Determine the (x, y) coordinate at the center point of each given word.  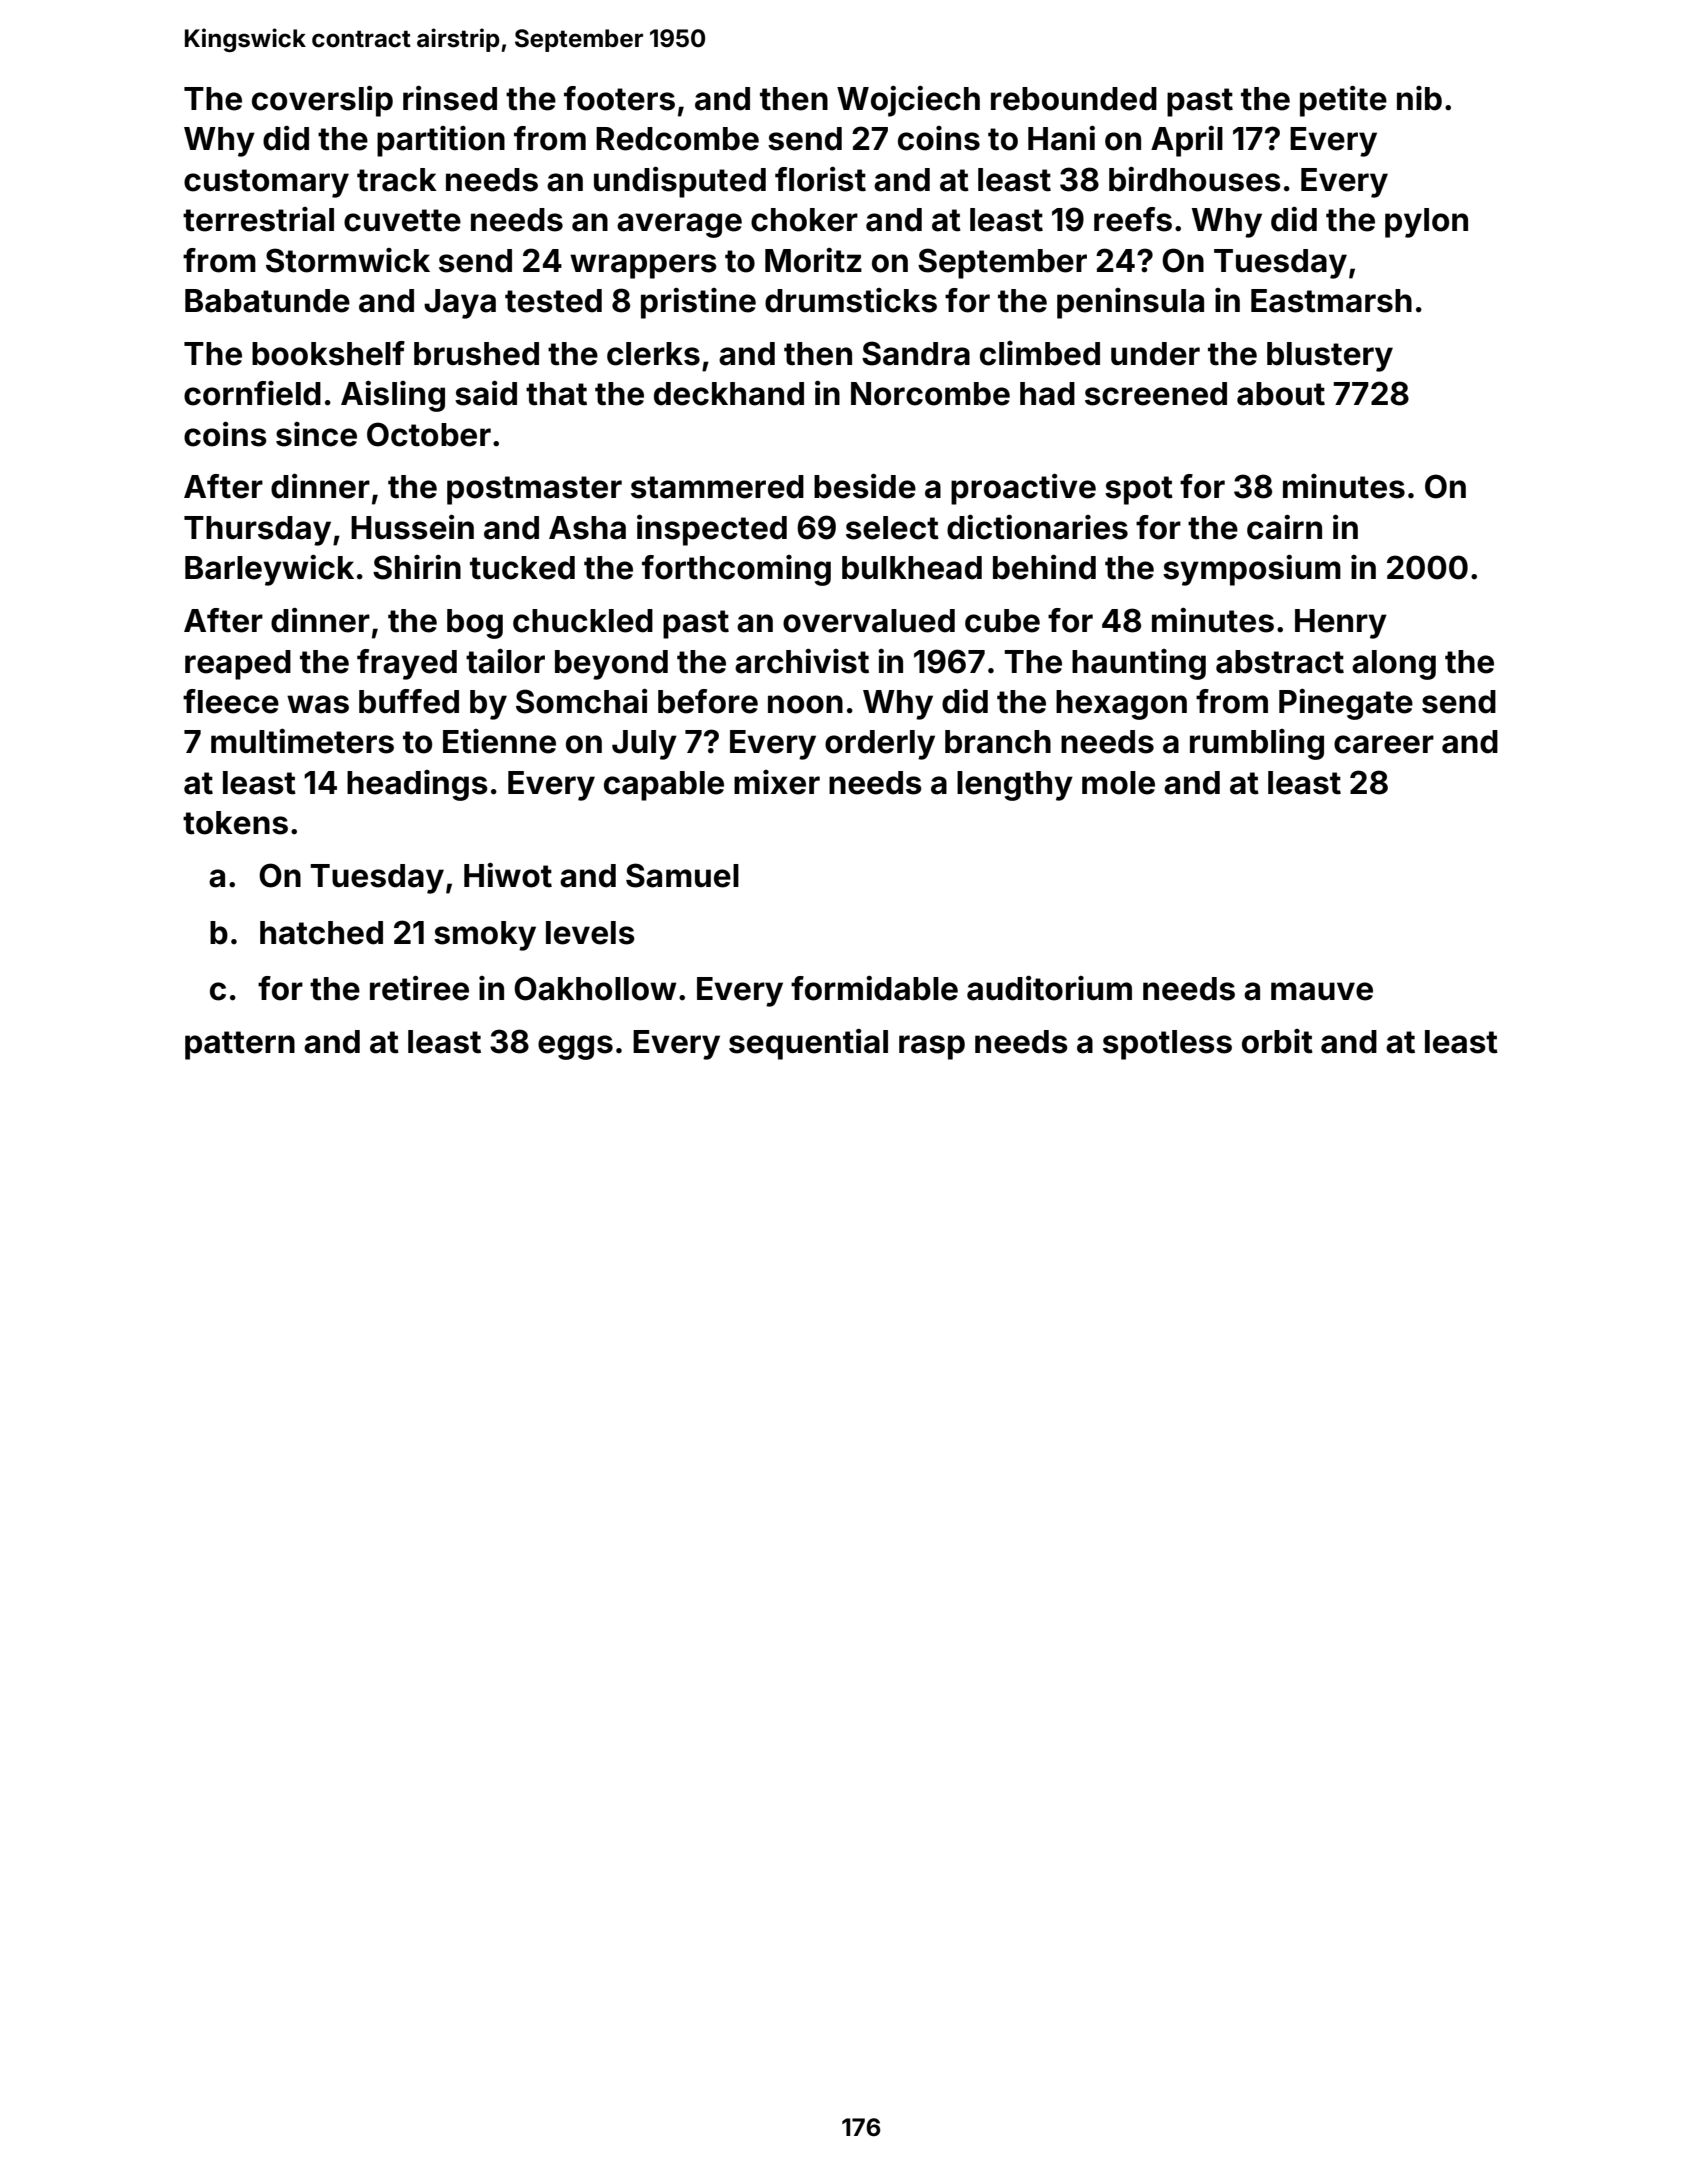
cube (1002, 621)
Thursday (257, 531)
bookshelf (328, 353)
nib (1419, 98)
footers (619, 98)
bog (475, 624)
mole (1118, 783)
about (1281, 394)
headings (417, 785)
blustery (1330, 357)
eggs (575, 1047)
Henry (1341, 624)
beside (865, 486)
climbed (1040, 353)
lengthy (1015, 786)
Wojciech (908, 101)
